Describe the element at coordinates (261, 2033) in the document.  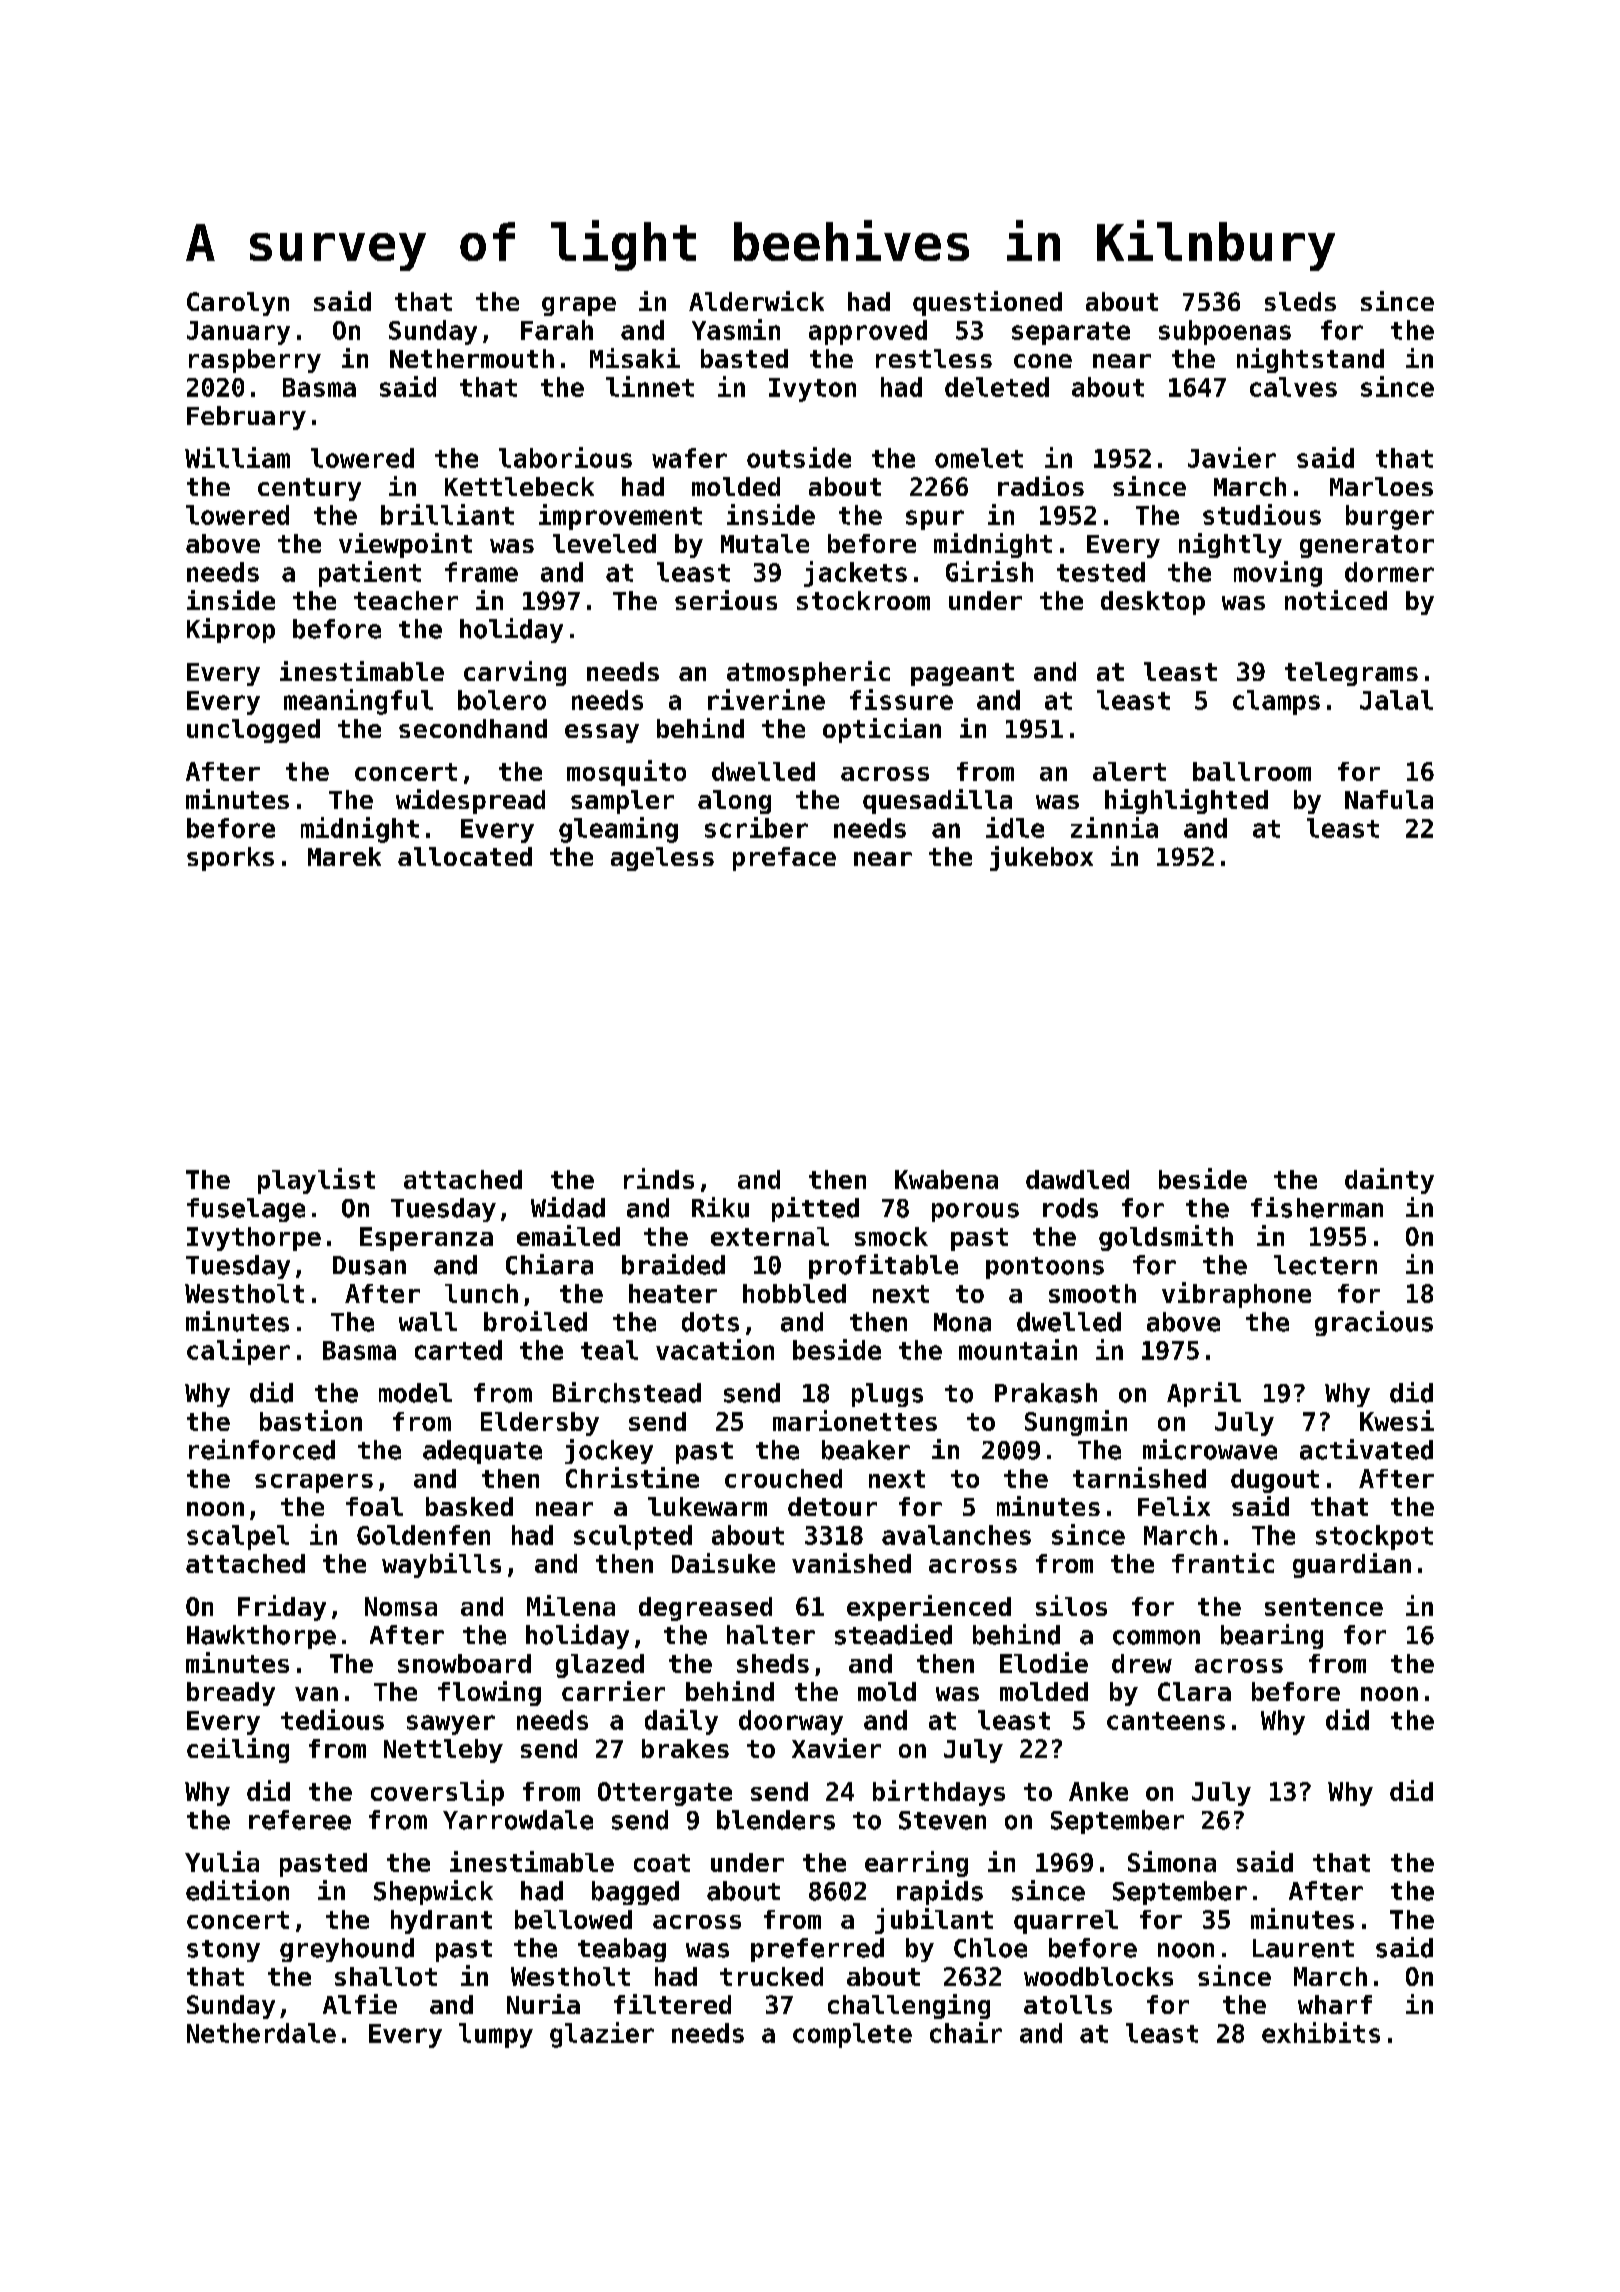
I see `Netherdale` at that location.
